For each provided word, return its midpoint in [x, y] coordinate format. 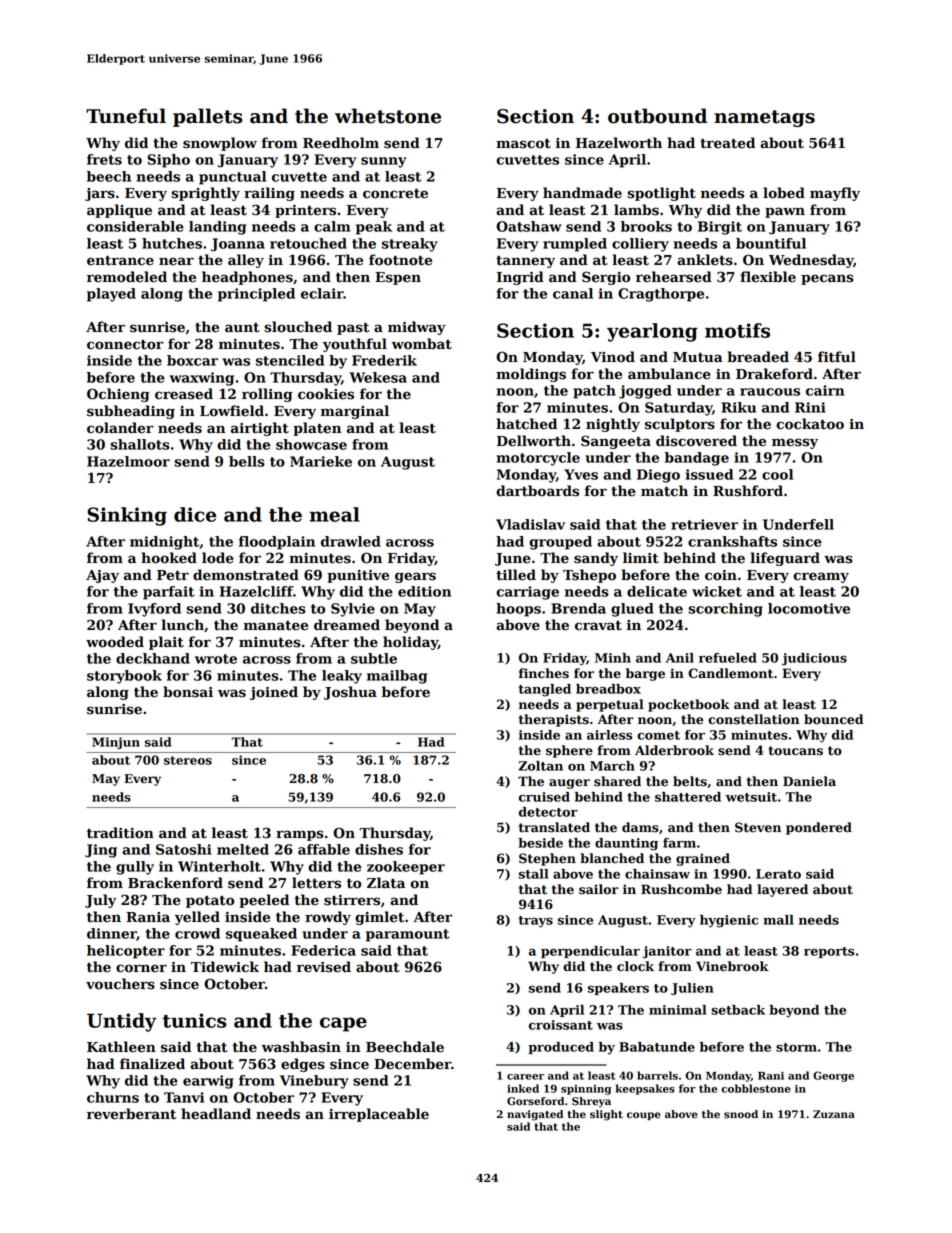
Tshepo [589, 576]
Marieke [321, 461]
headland [216, 1114]
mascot [523, 144]
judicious [814, 659]
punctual [232, 178]
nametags [764, 118]
